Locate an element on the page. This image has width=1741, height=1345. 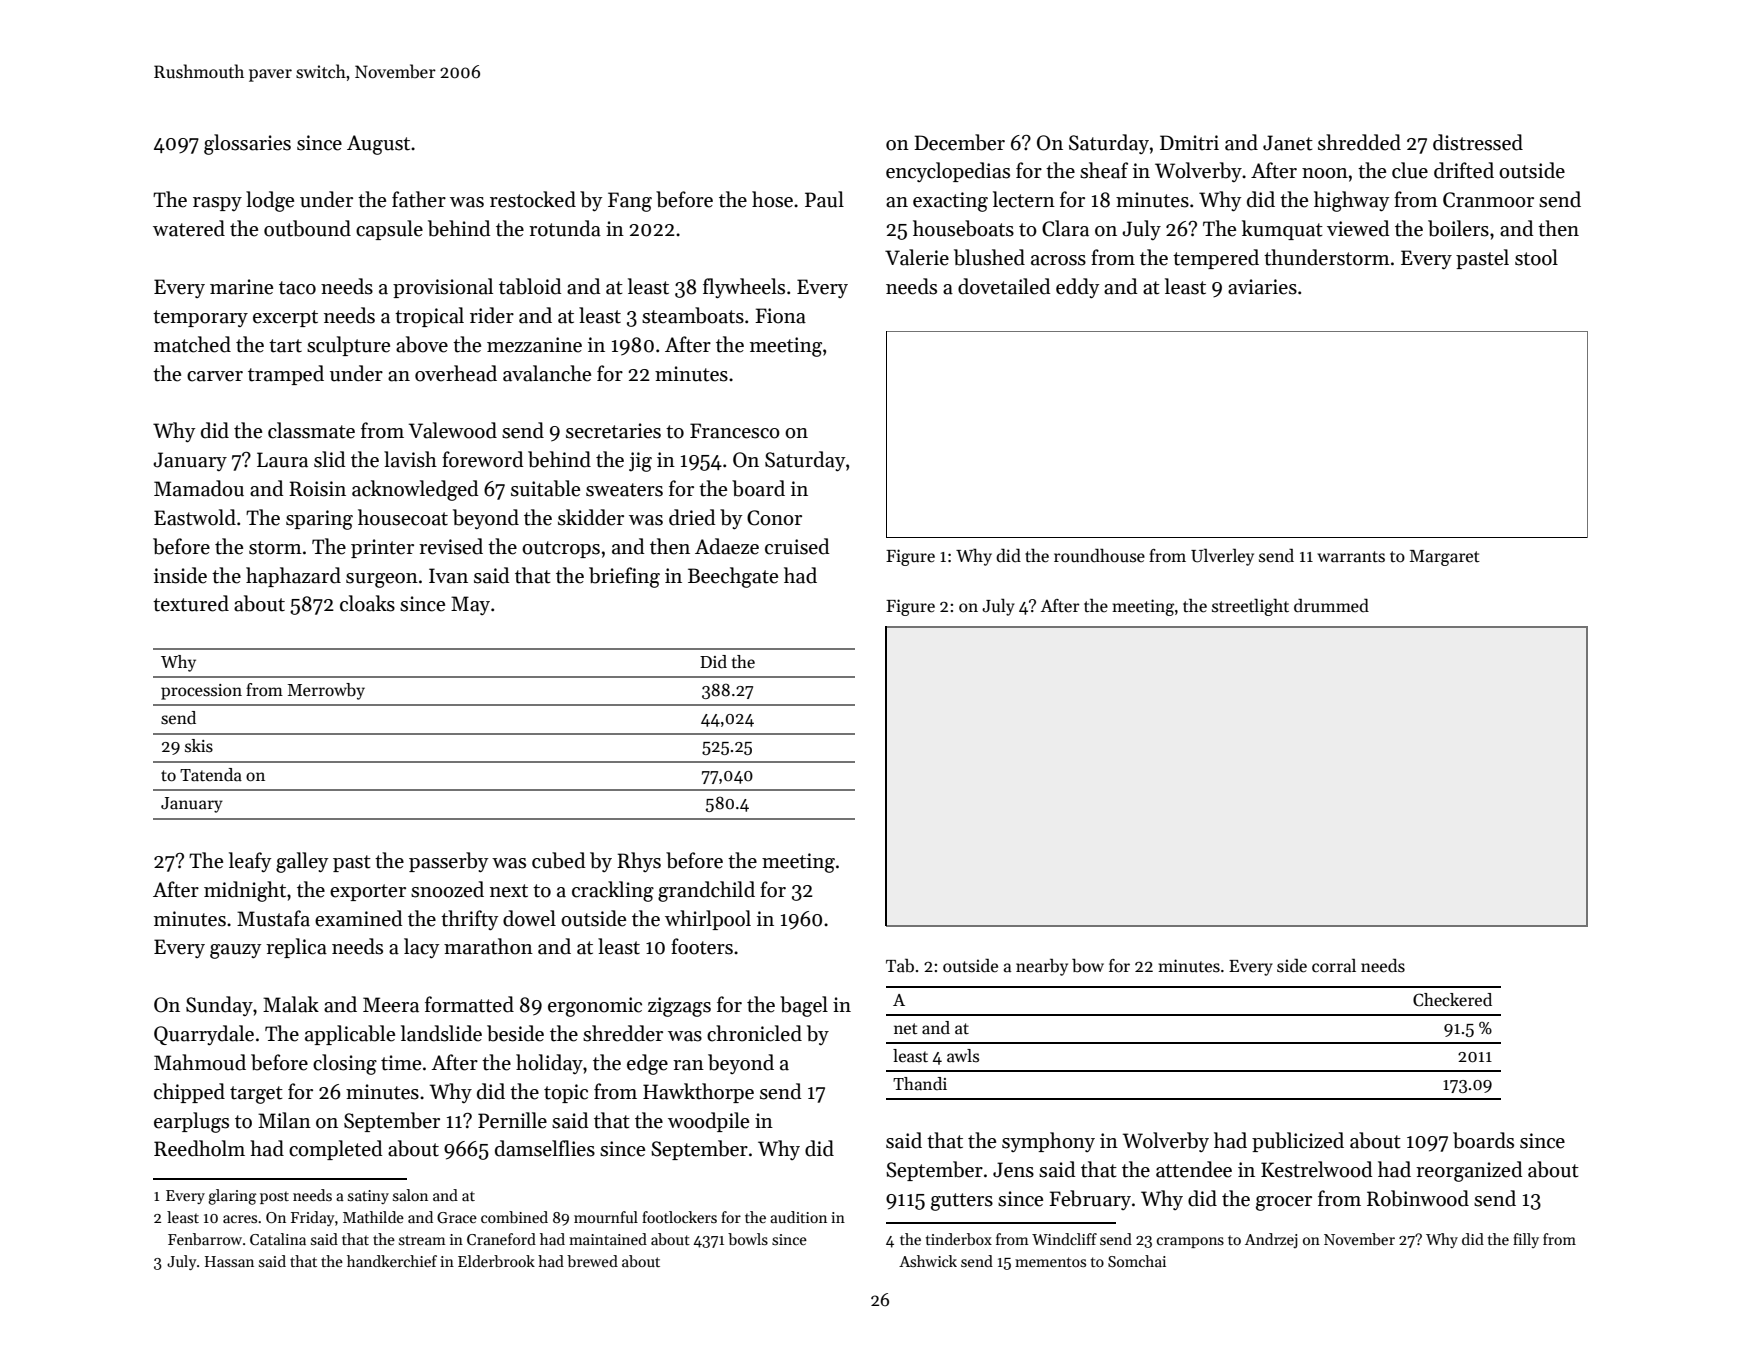
warrants is located at coordinates (1351, 557).
